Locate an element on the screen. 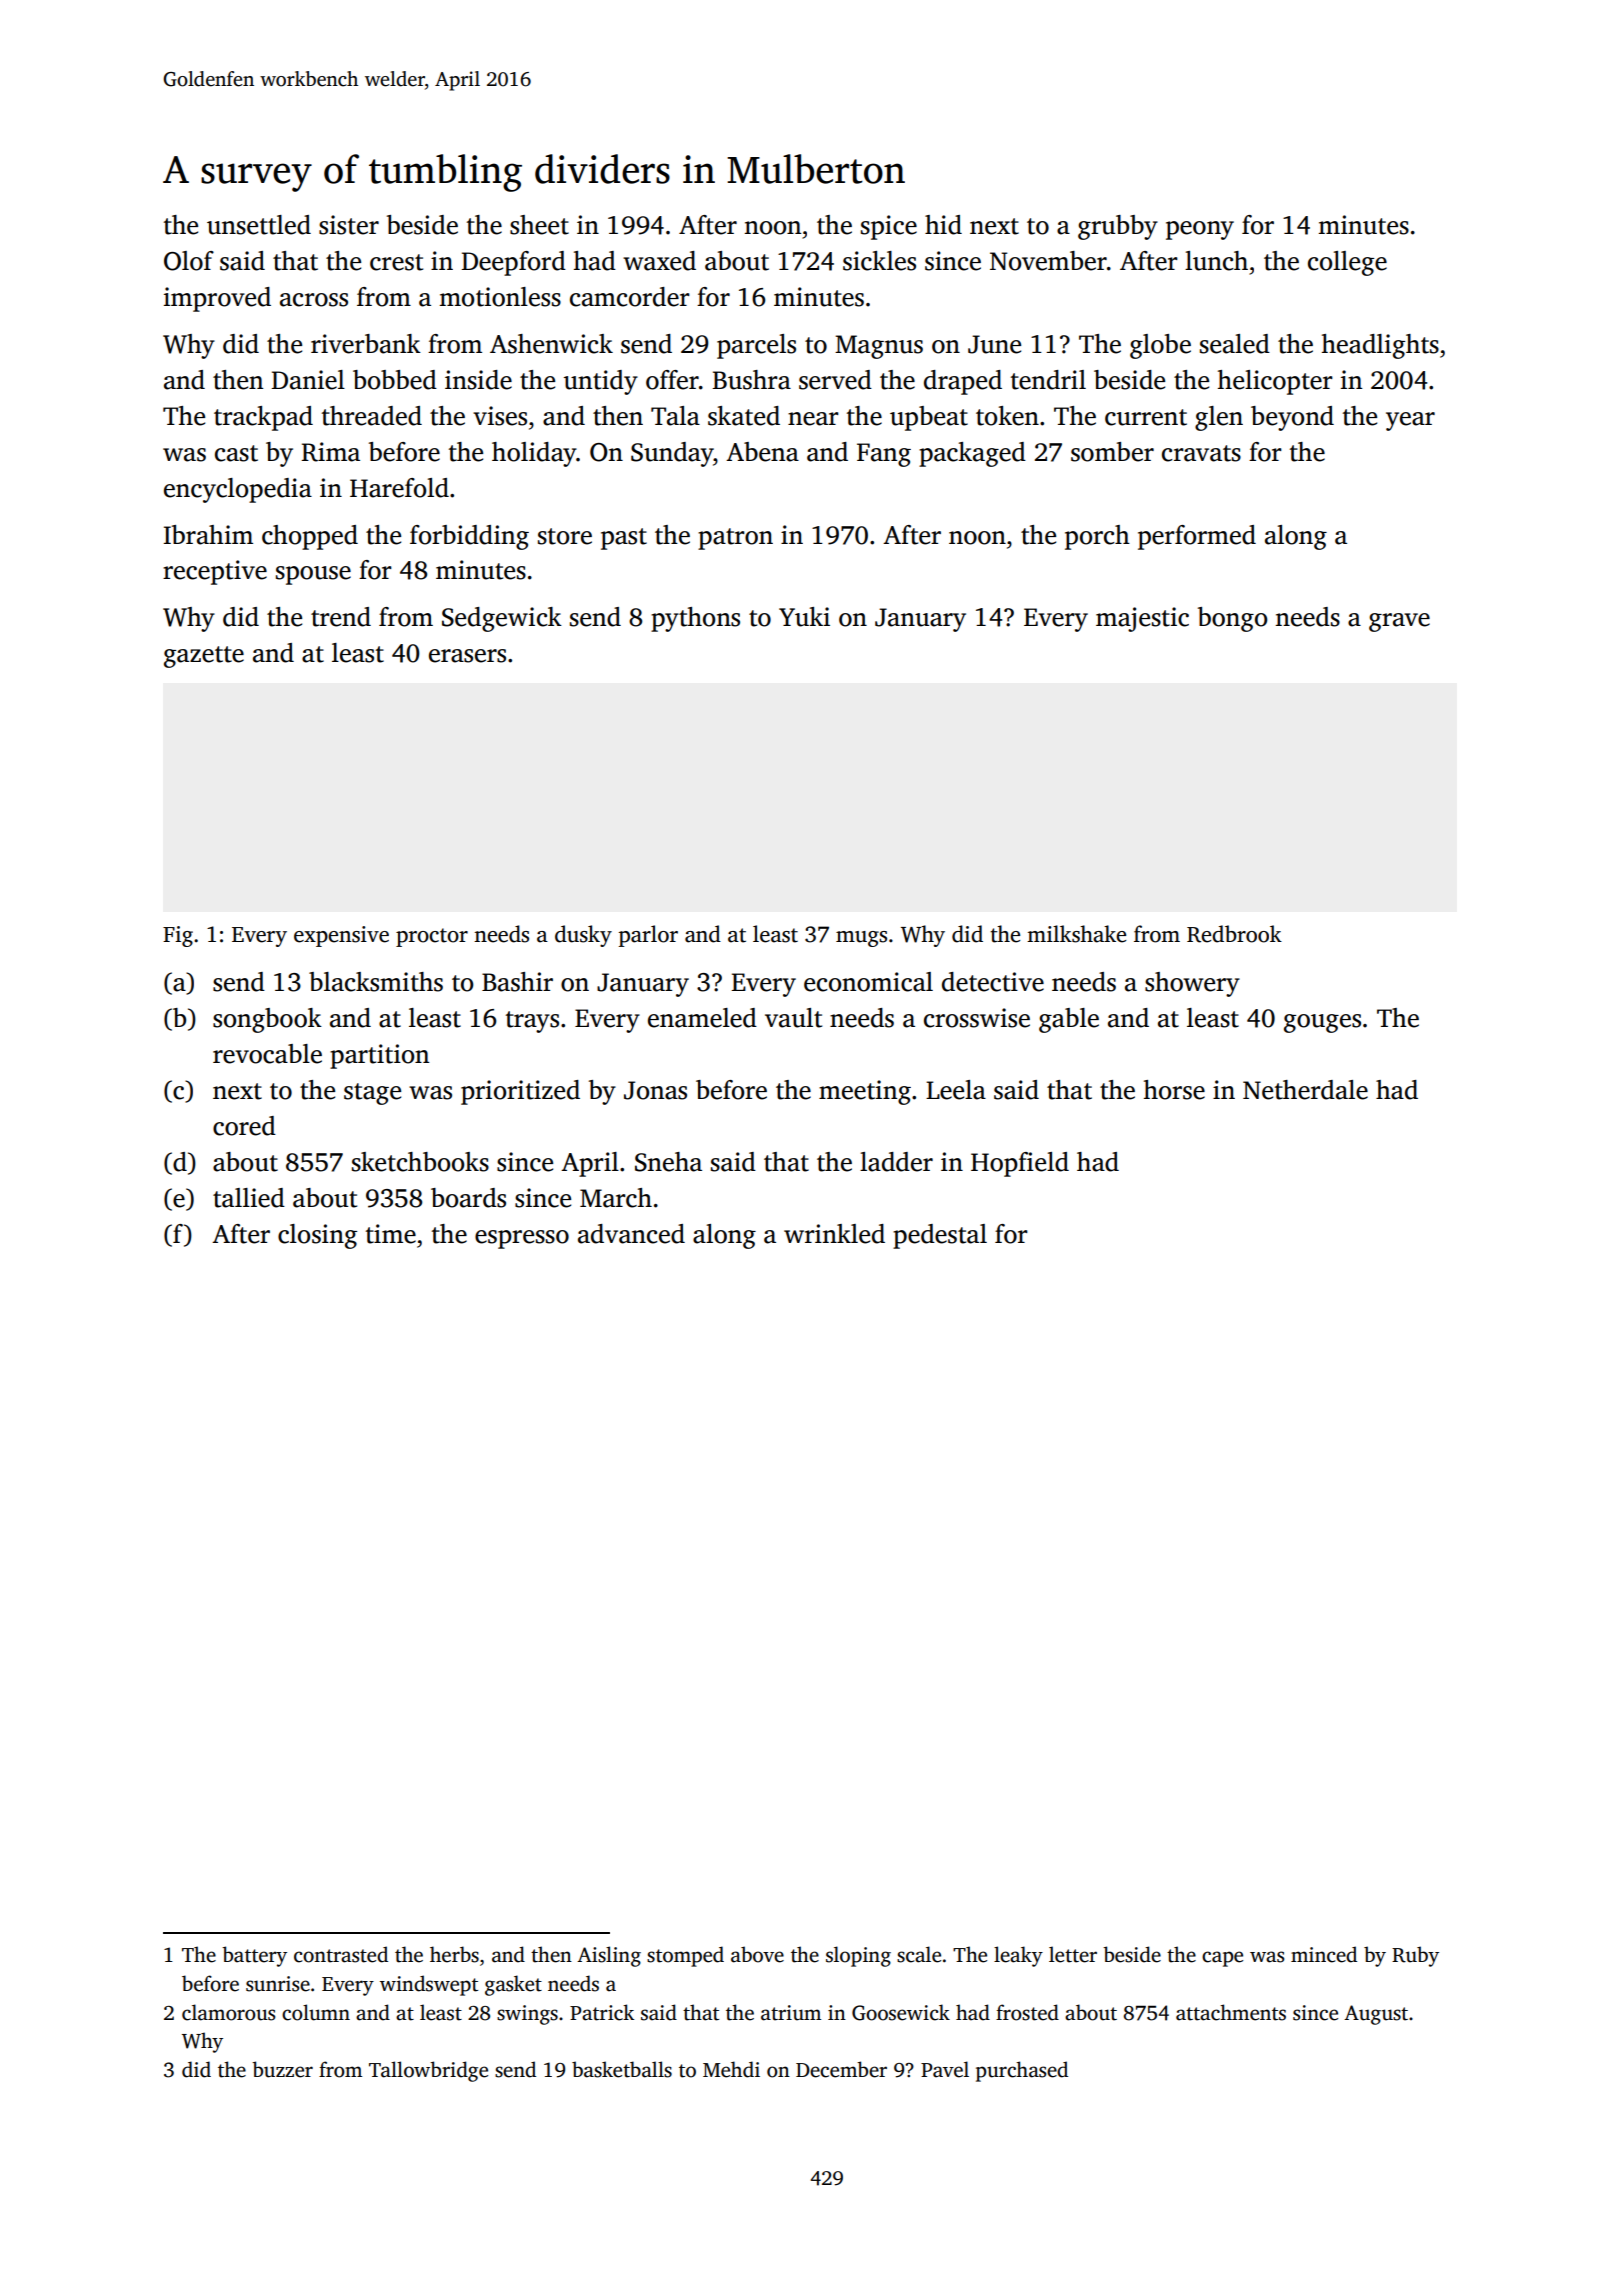  waxed is located at coordinates (659, 261).
